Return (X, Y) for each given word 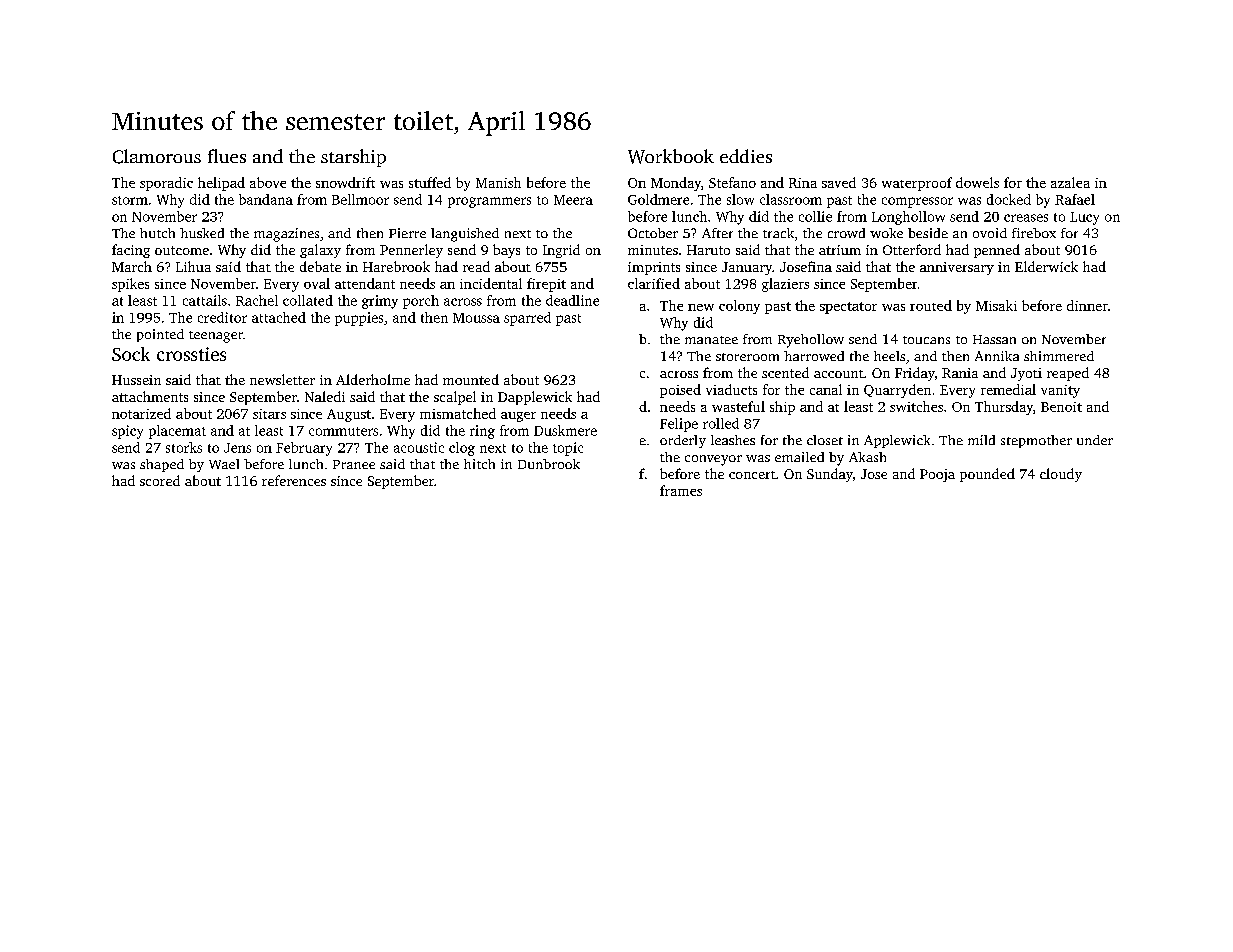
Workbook (671, 156)
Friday (915, 374)
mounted (471, 379)
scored (160, 480)
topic (568, 449)
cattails (205, 300)
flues (227, 156)
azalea (1070, 182)
